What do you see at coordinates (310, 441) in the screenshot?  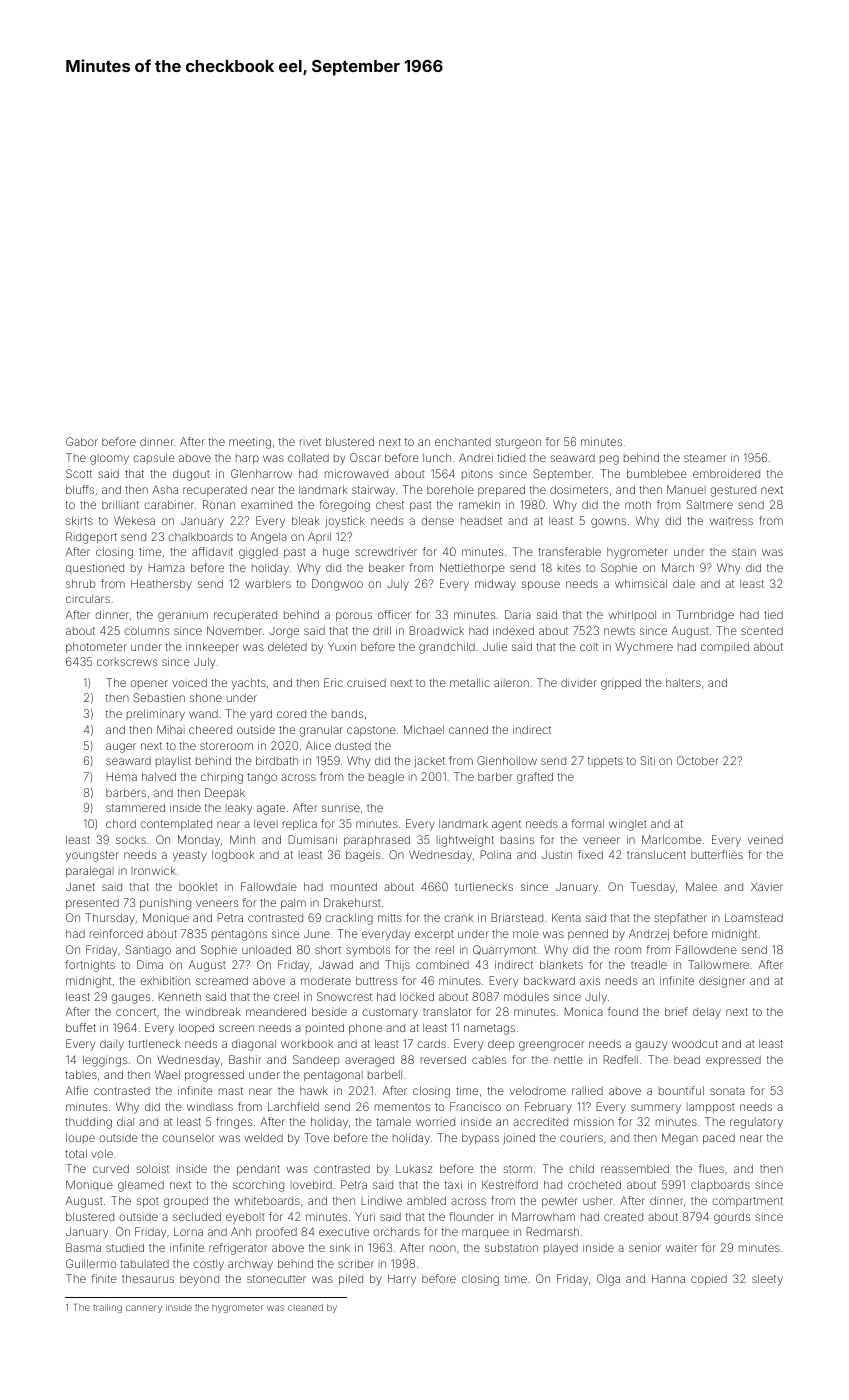 I see `rivet` at bounding box center [310, 441].
